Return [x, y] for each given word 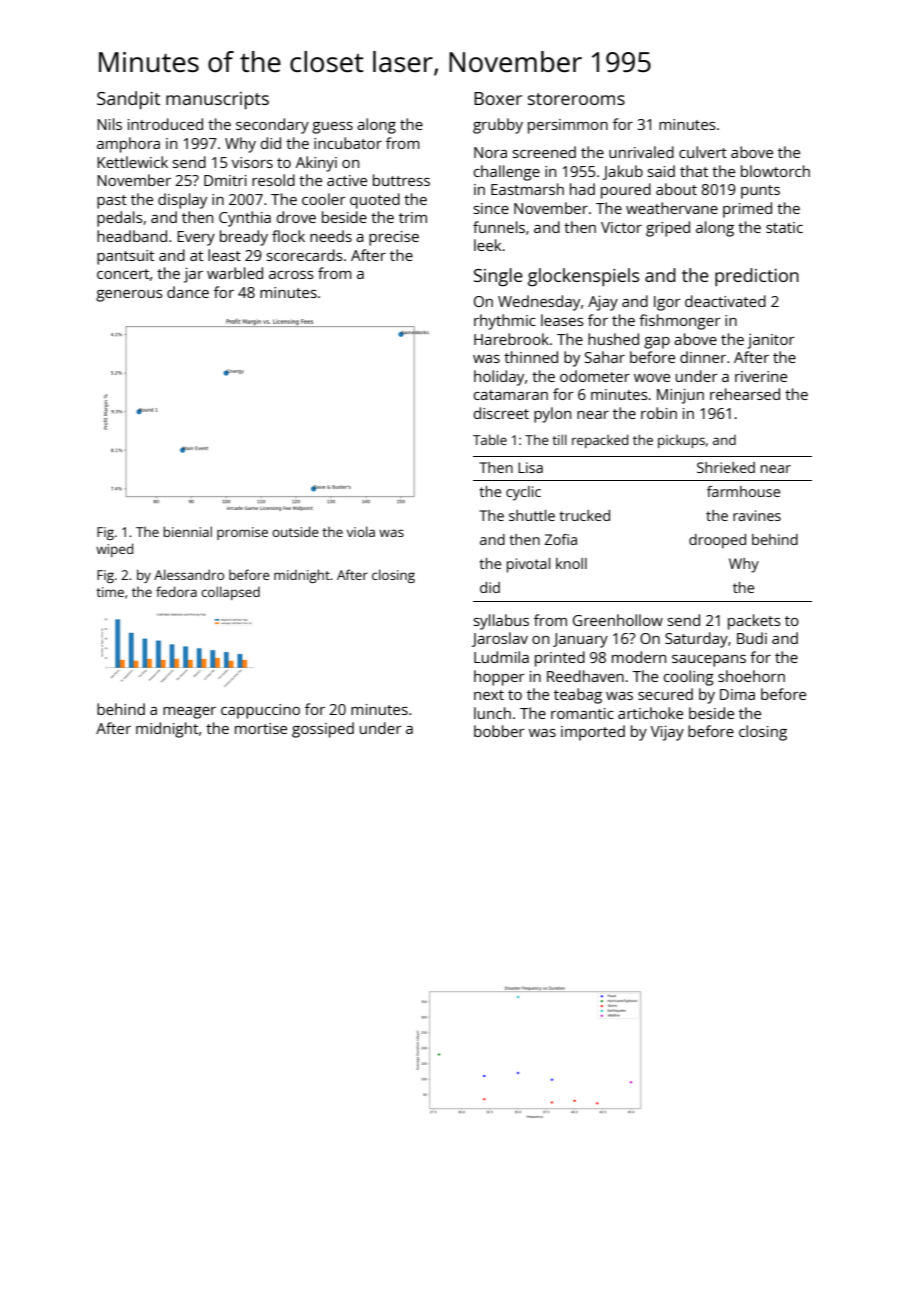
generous [129, 296]
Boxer [498, 98]
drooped [717, 541]
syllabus [501, 622]
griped [668, 229]
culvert [703, 152]
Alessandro [189, 574]
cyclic [523, 493]
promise [242, 533]
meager [189, 713]
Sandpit [128, 100]
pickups [681, 441]
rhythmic [505, 322]
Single [498, 277]
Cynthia [245, 219]
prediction [757, 277]
